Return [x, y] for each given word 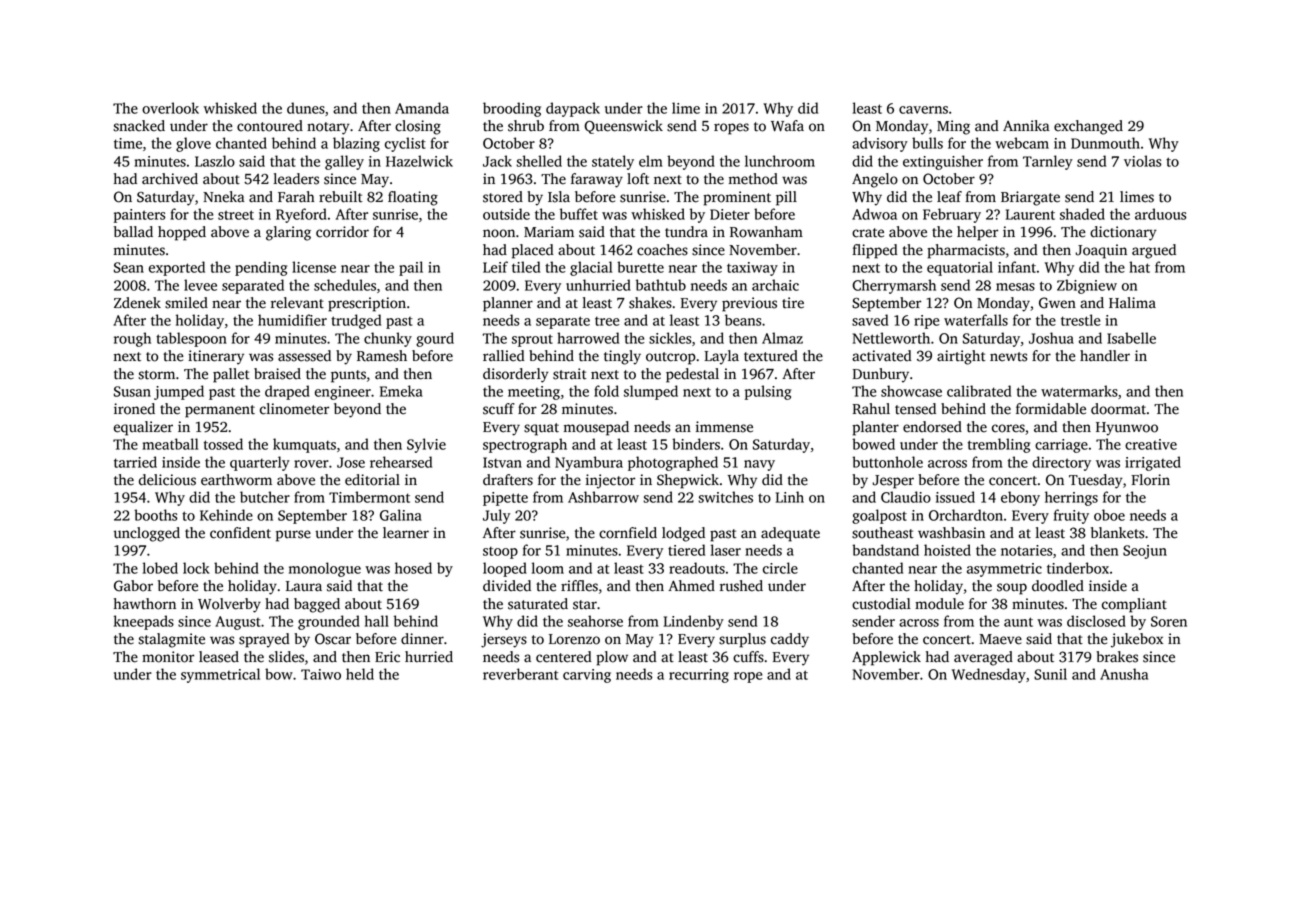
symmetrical [220, 675]
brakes [1117, 657]
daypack [573, 109]
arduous [1160, 214]
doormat [1118, 409]
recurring [699, 676]
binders [696, 444]
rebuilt [341, 197]
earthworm [236, 480]
